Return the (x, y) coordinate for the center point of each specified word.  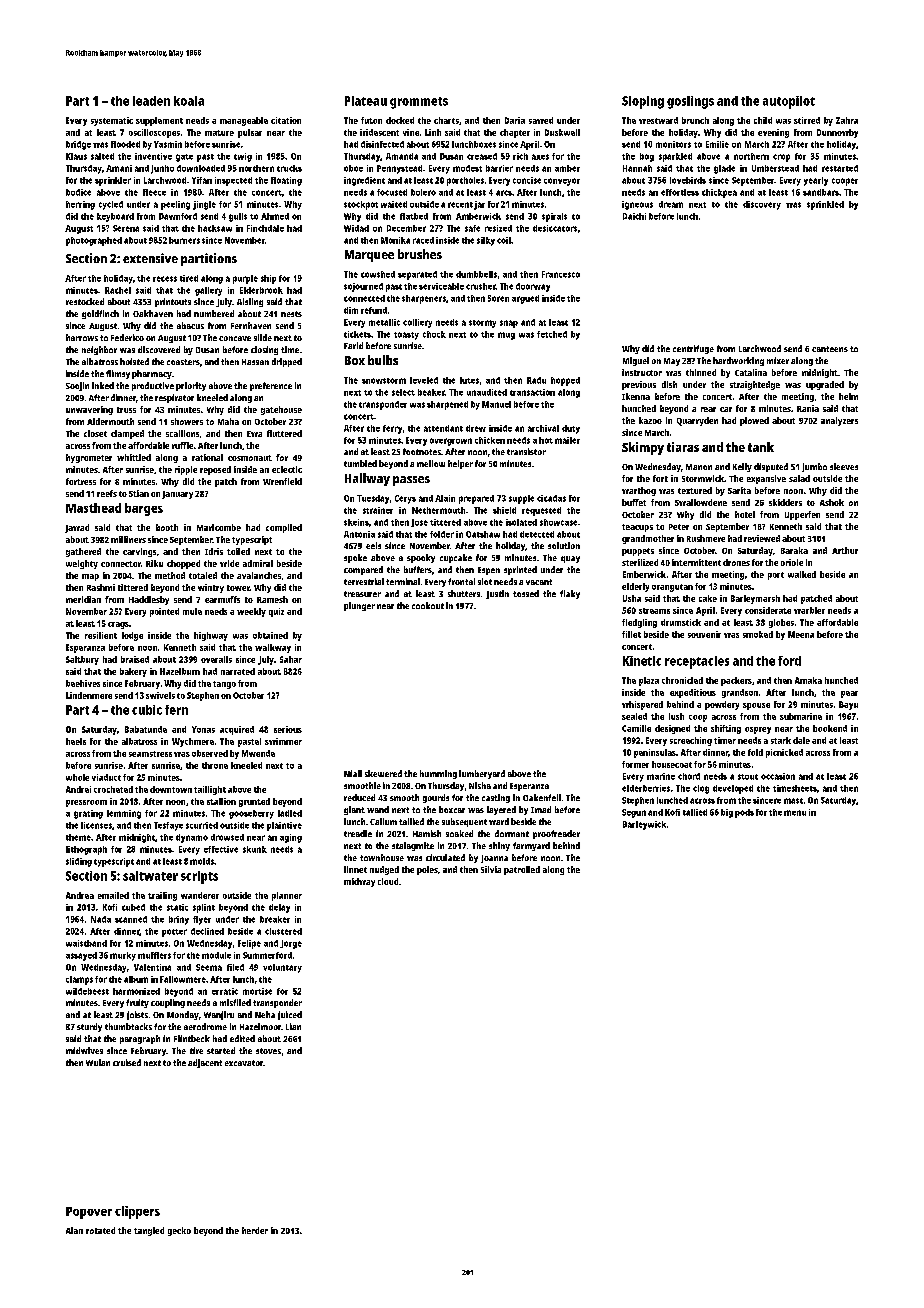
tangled (149, 1231)
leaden (151, 101)
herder (255, 1230)
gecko (179, 1231)
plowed (754, 421)
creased (482, 156)
